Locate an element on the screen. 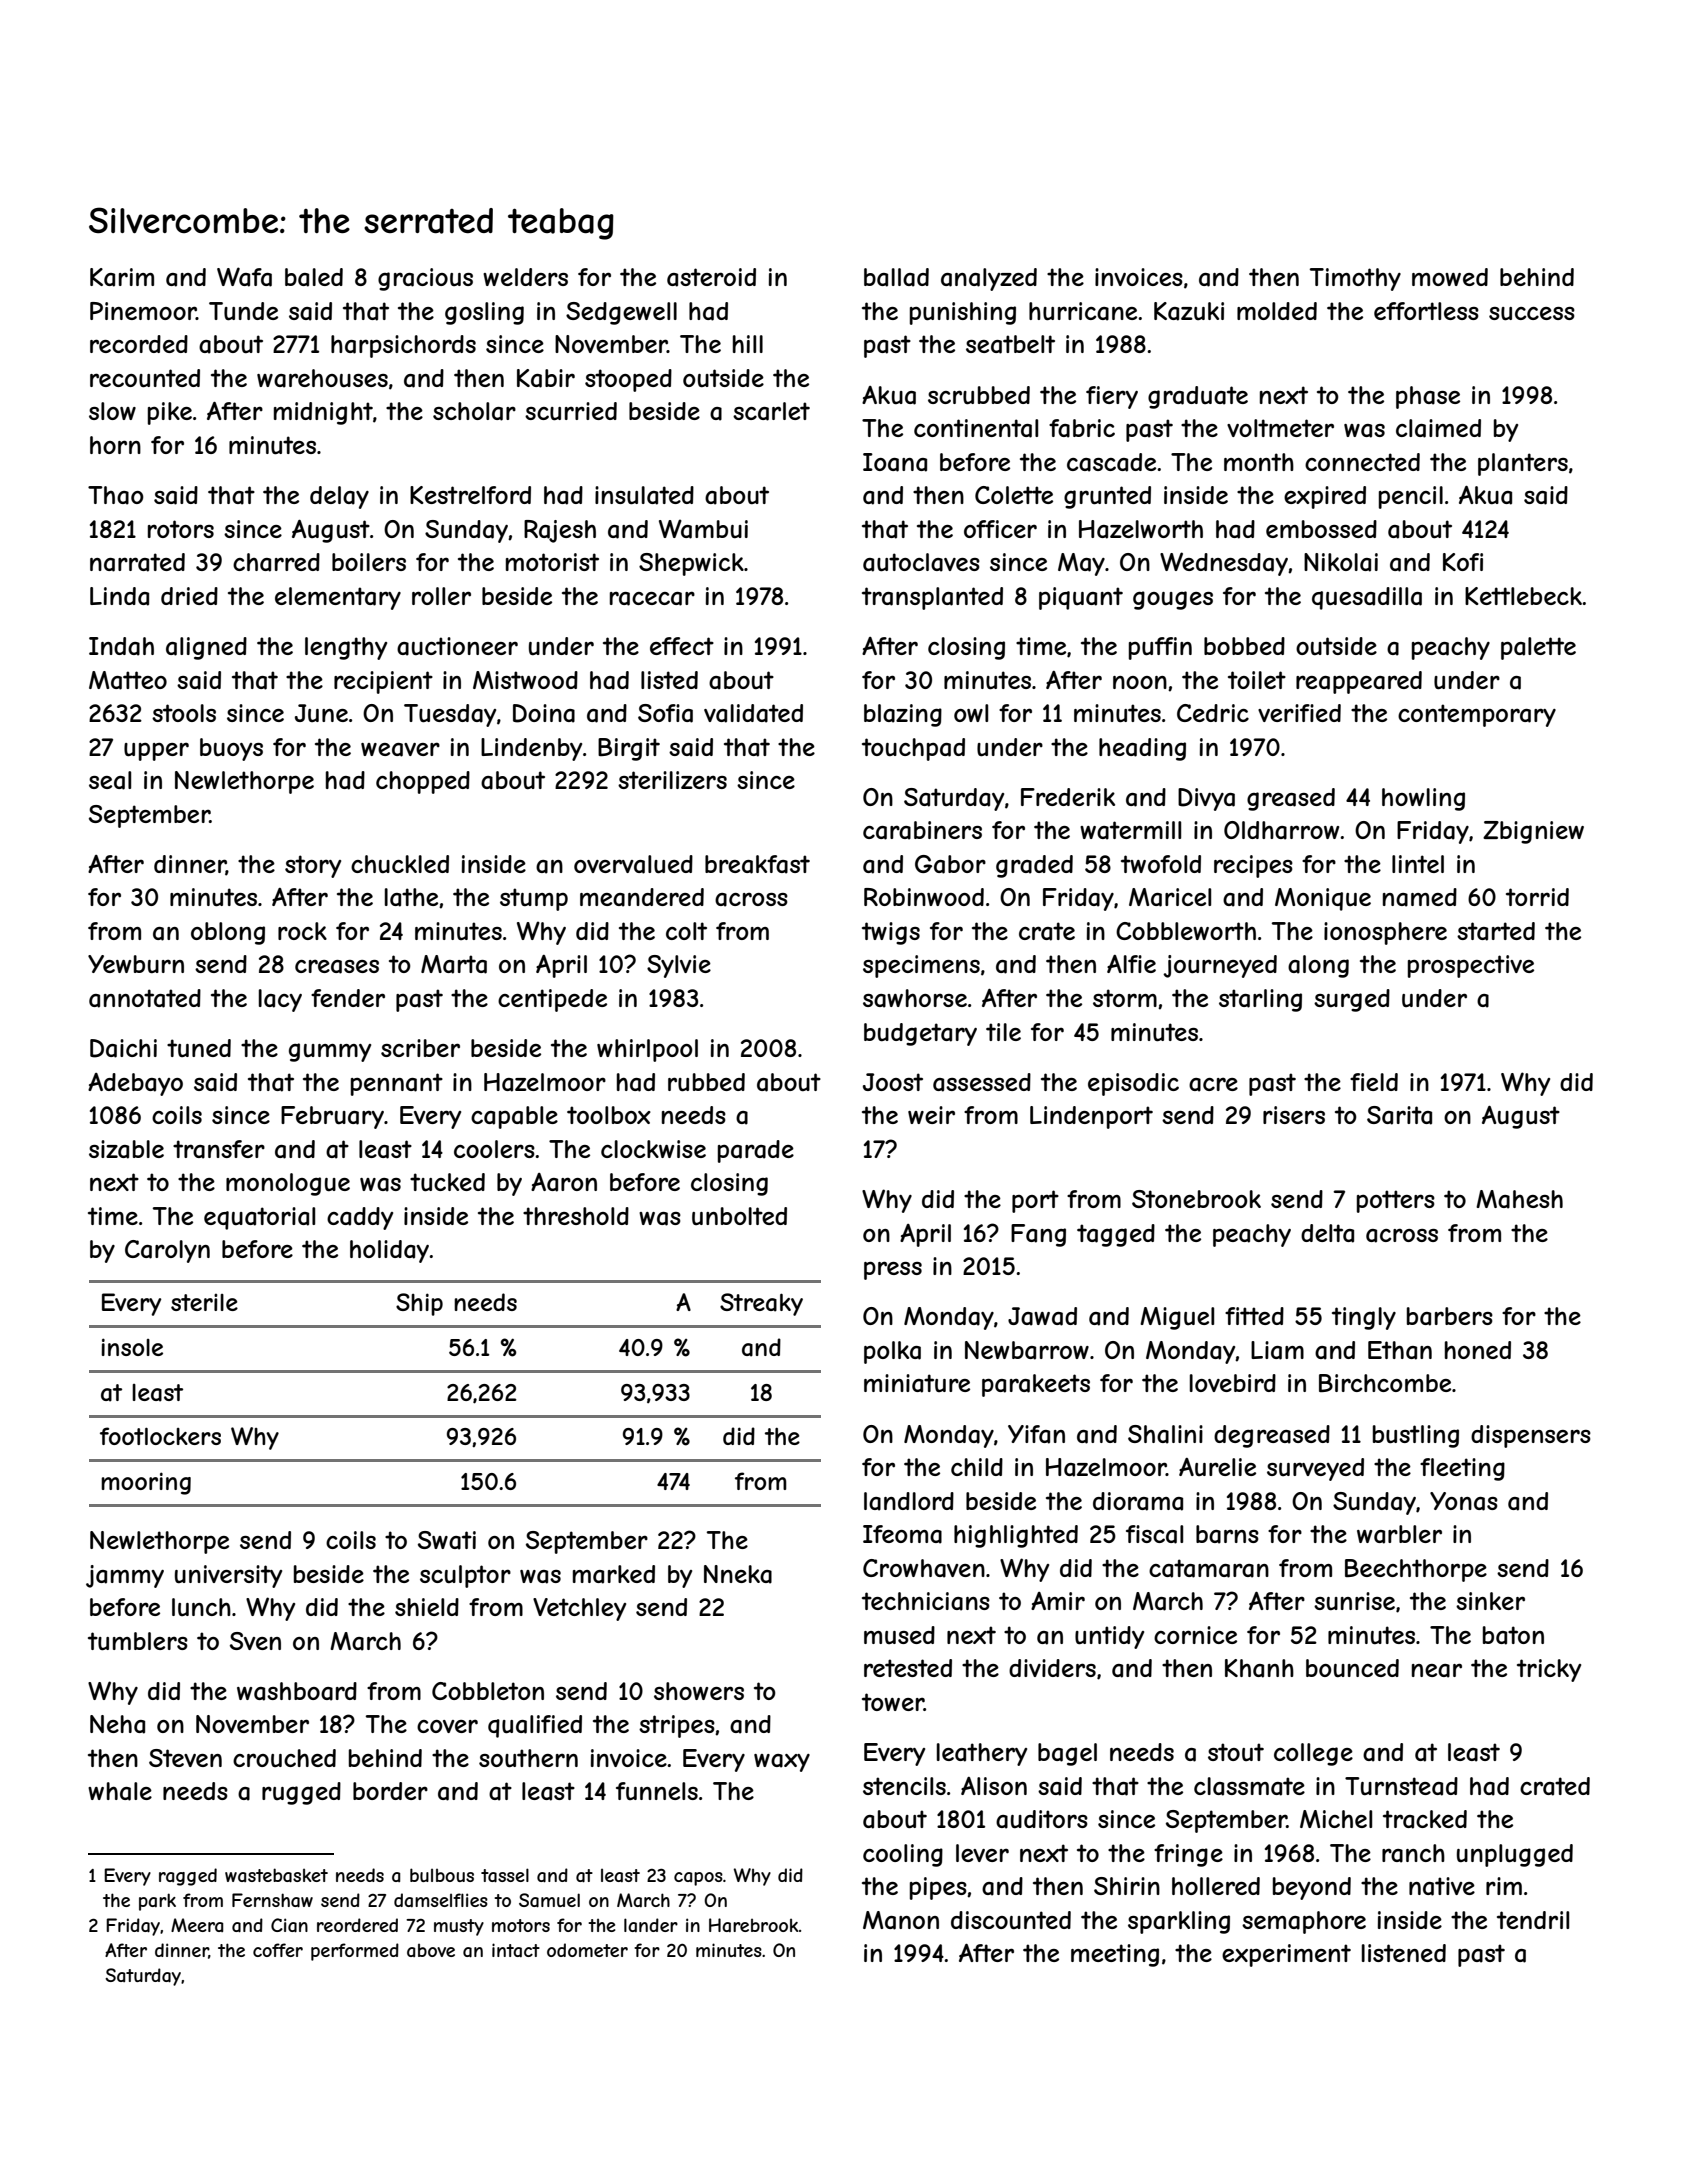 This screenshot has height=2178, width=1683. Karim is located at coordinates (122, 277).
